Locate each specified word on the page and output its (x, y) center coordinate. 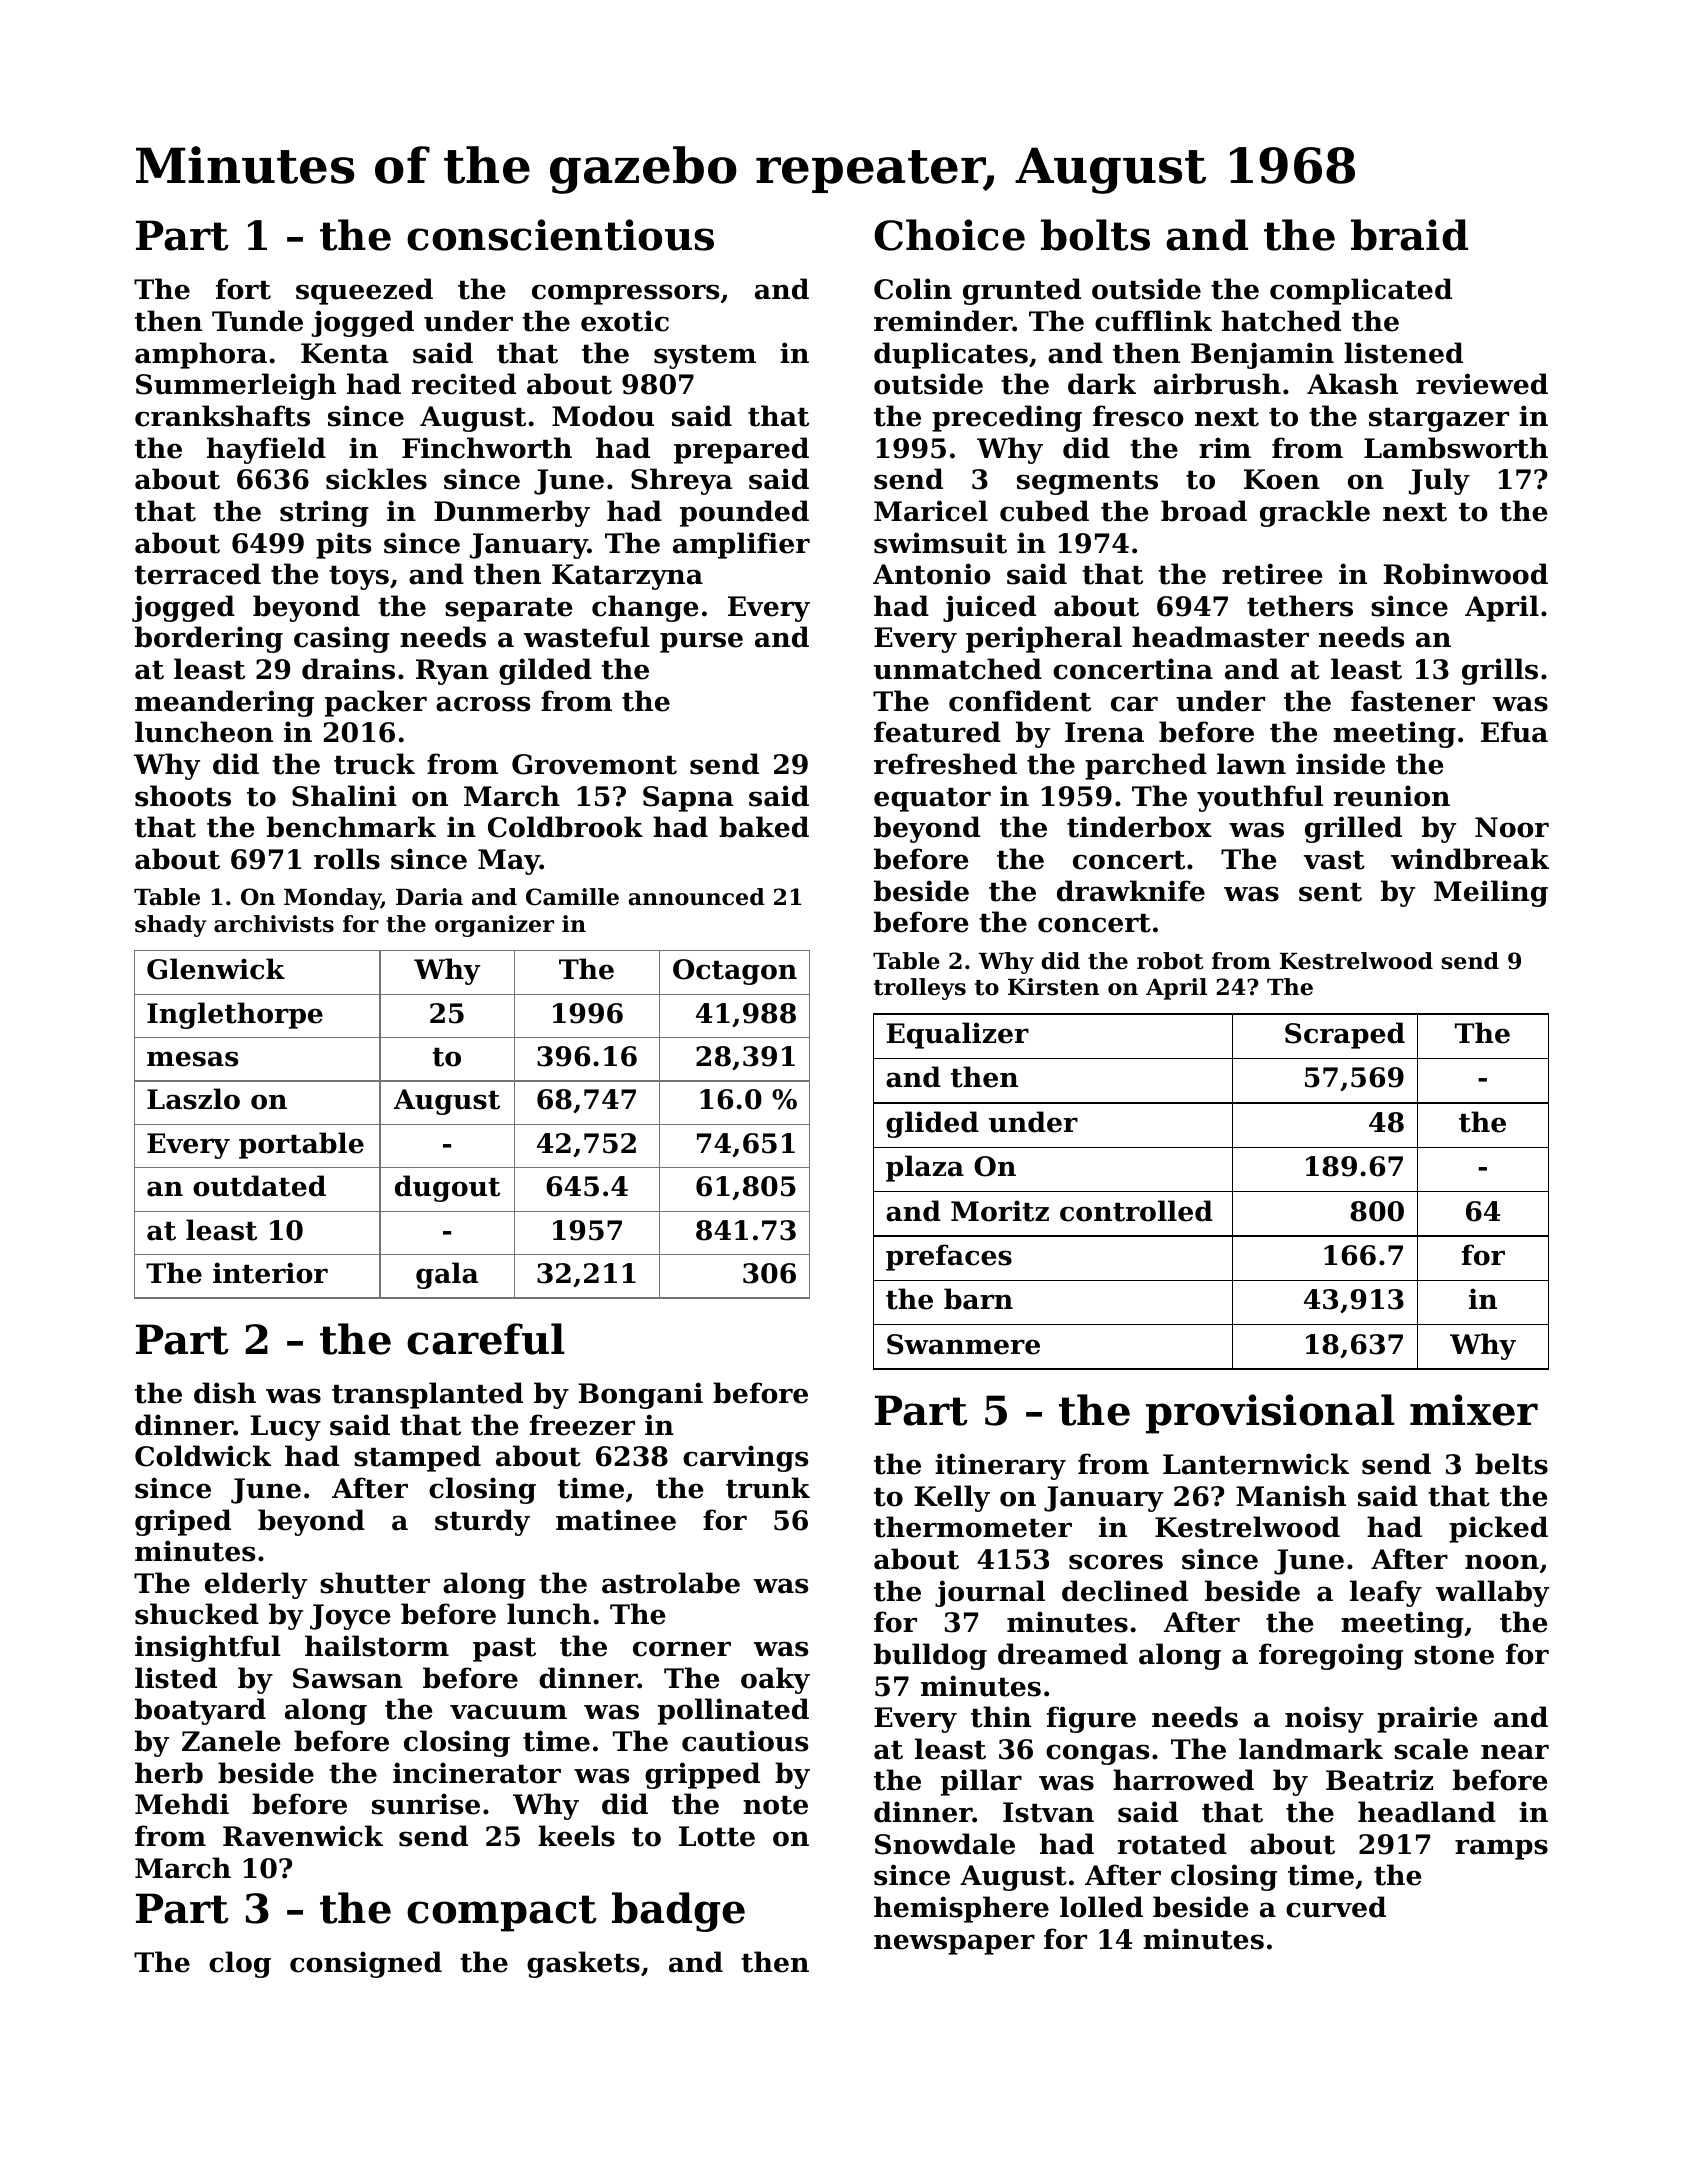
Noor (1512, 827)
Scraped (1345, 1035)
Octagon (735, 972)
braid (1409, 235)
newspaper (954, 1944)
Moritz (1000, 1211)
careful (486, 1339)
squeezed (364, 291)
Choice (949, 235)
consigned (366, 1964)
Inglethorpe (235, 1015)
